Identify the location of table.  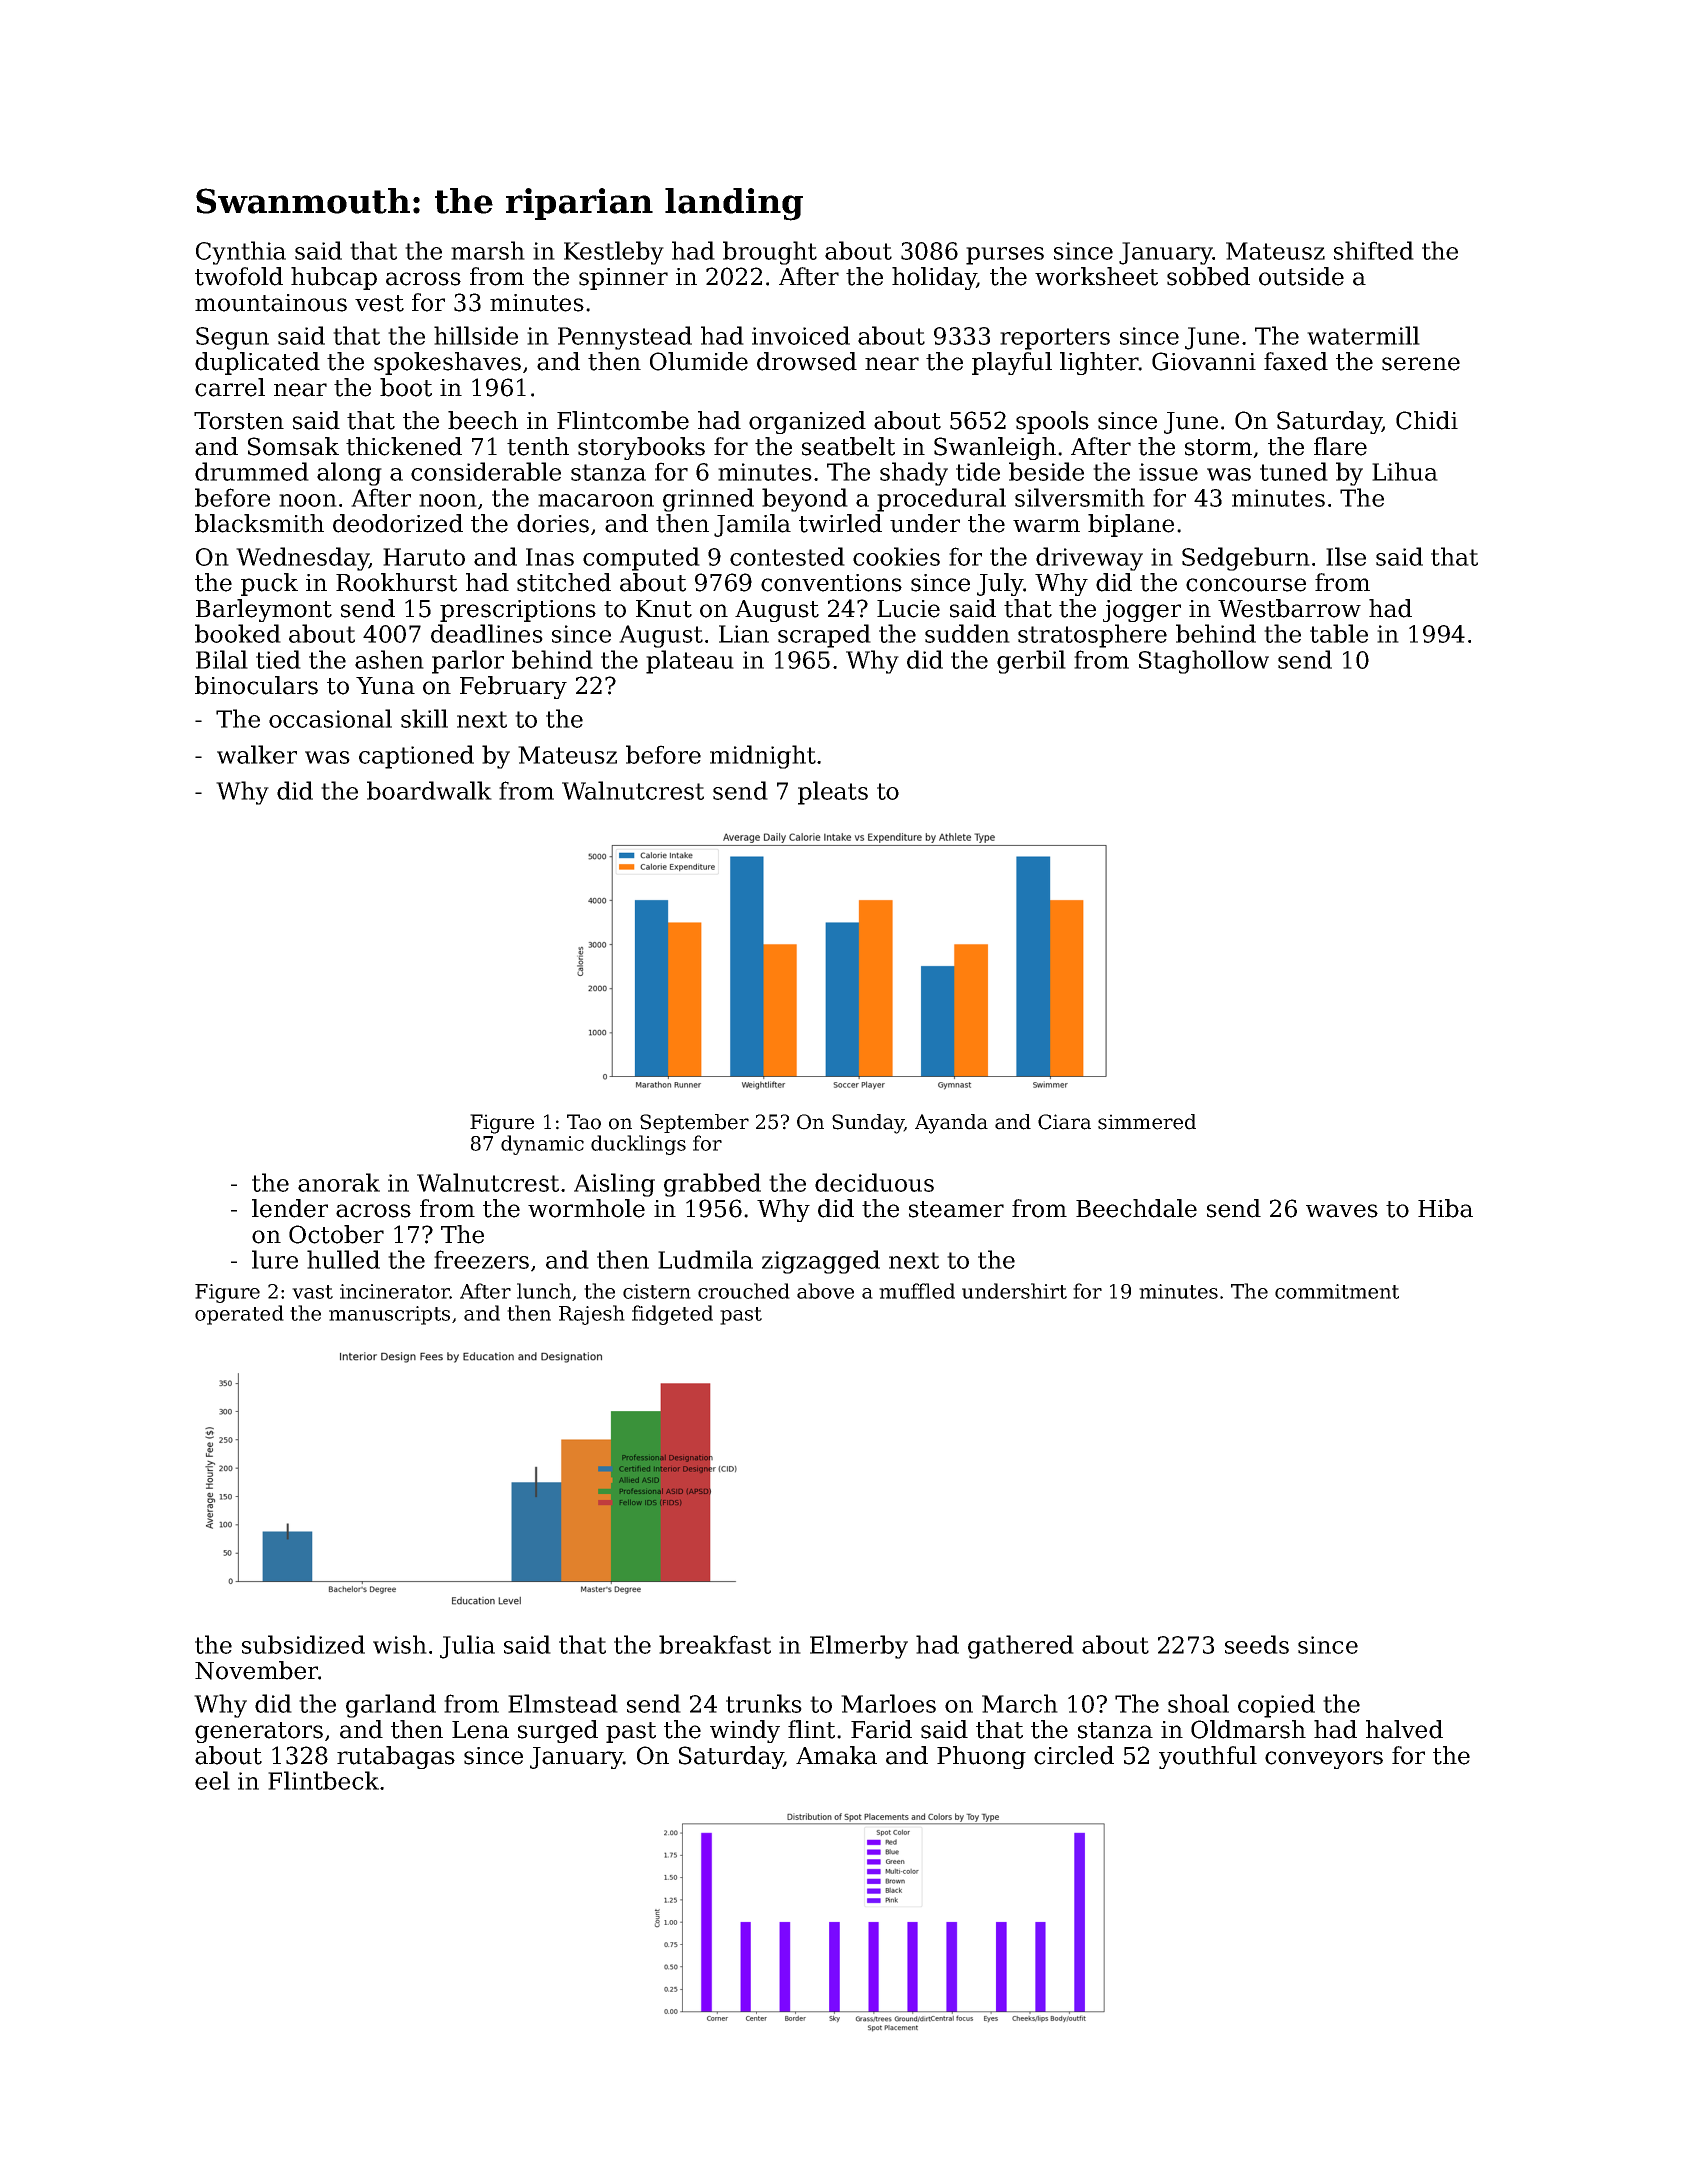
(1339, 633).
